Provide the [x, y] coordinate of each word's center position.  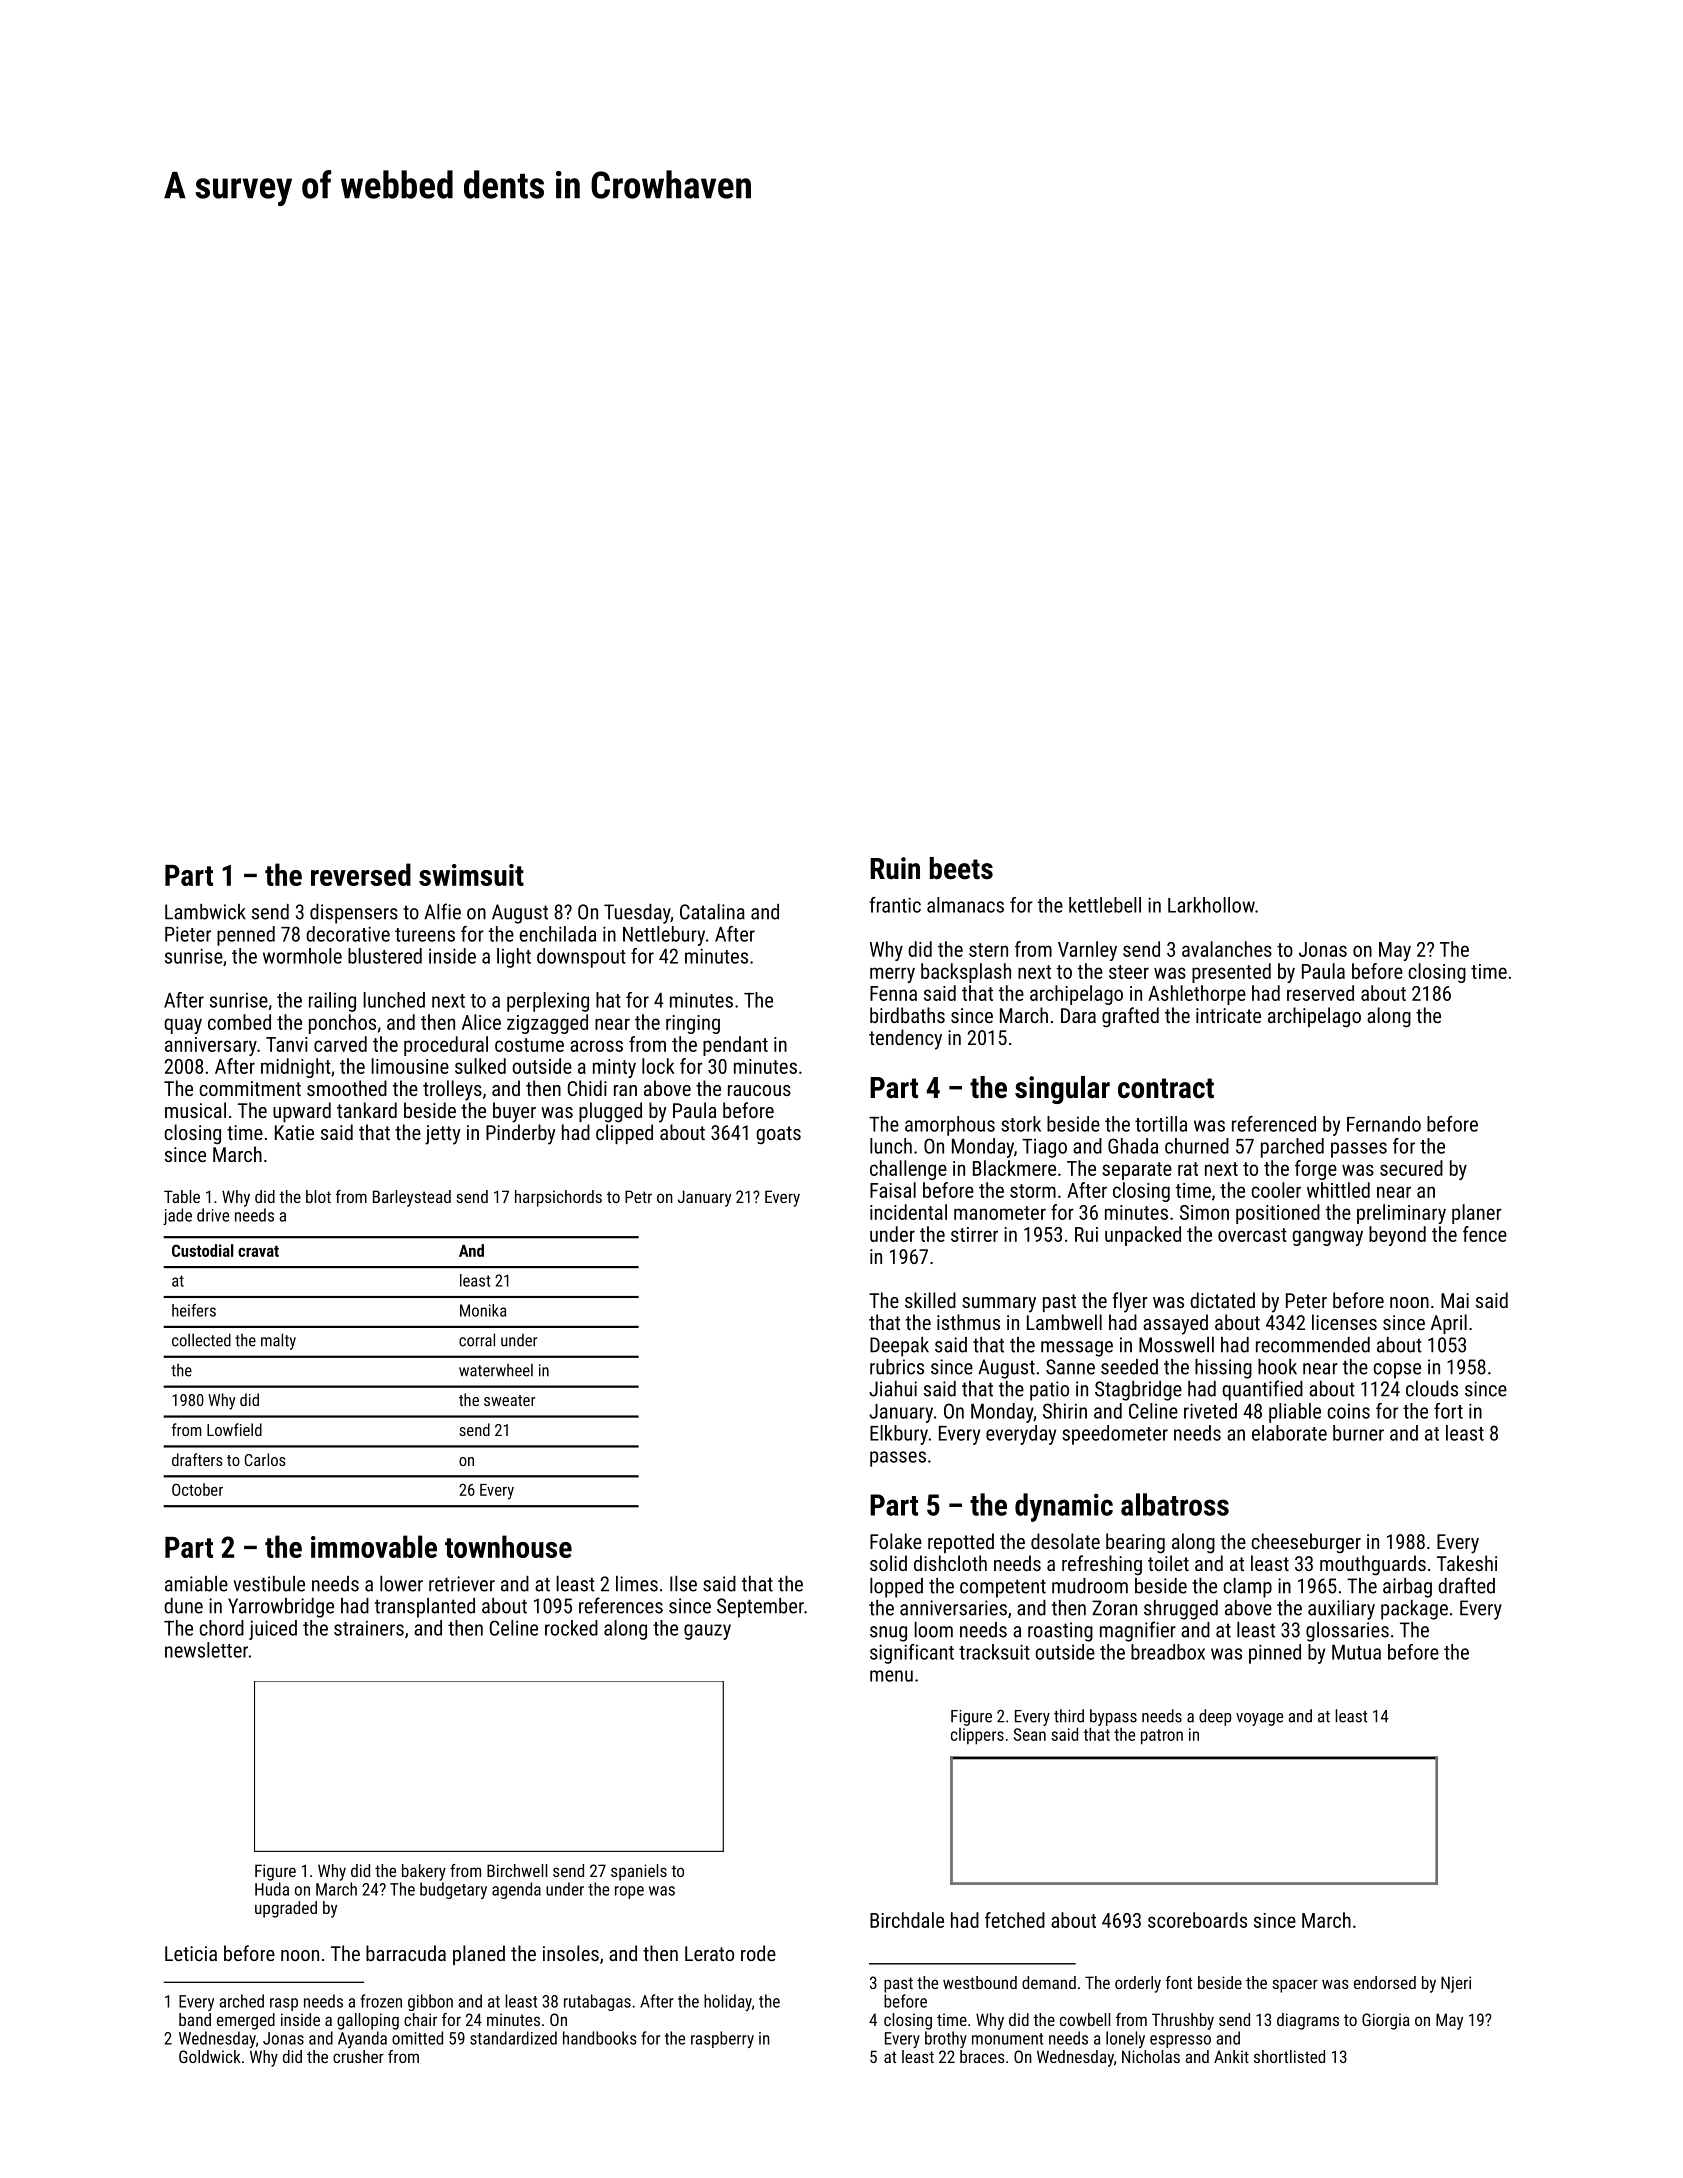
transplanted [425, 1608]
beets [961, 868]
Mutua [1356, 1652]
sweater [509, 1400]
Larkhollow [1211, 905]
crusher [358, 2056]
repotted [961, 1543]
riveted [1210, 1411]
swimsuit [471, 875]
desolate [1065, 1541]
